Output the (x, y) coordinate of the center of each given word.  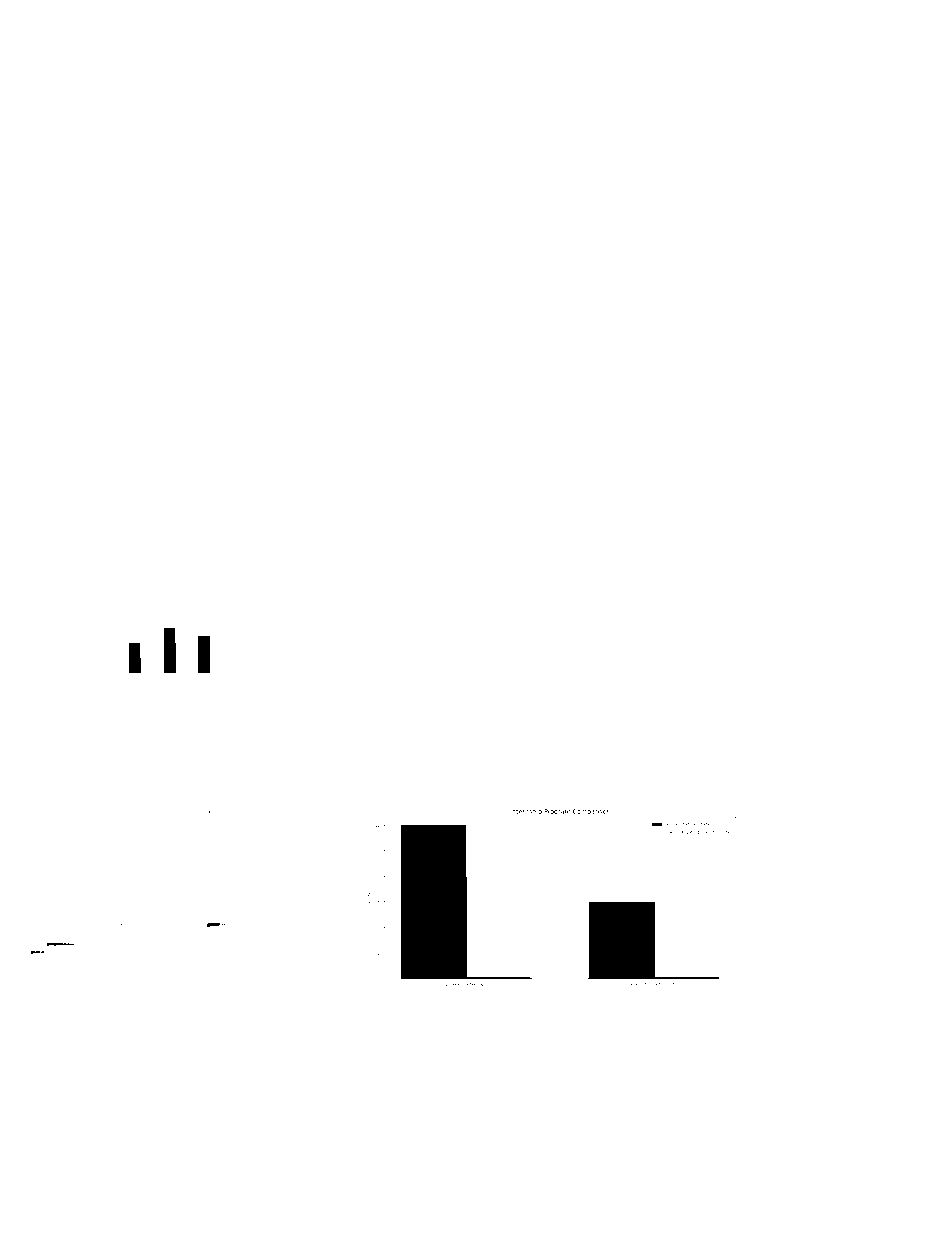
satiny (797, 367)
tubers (786, 621)
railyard (181, 699)
